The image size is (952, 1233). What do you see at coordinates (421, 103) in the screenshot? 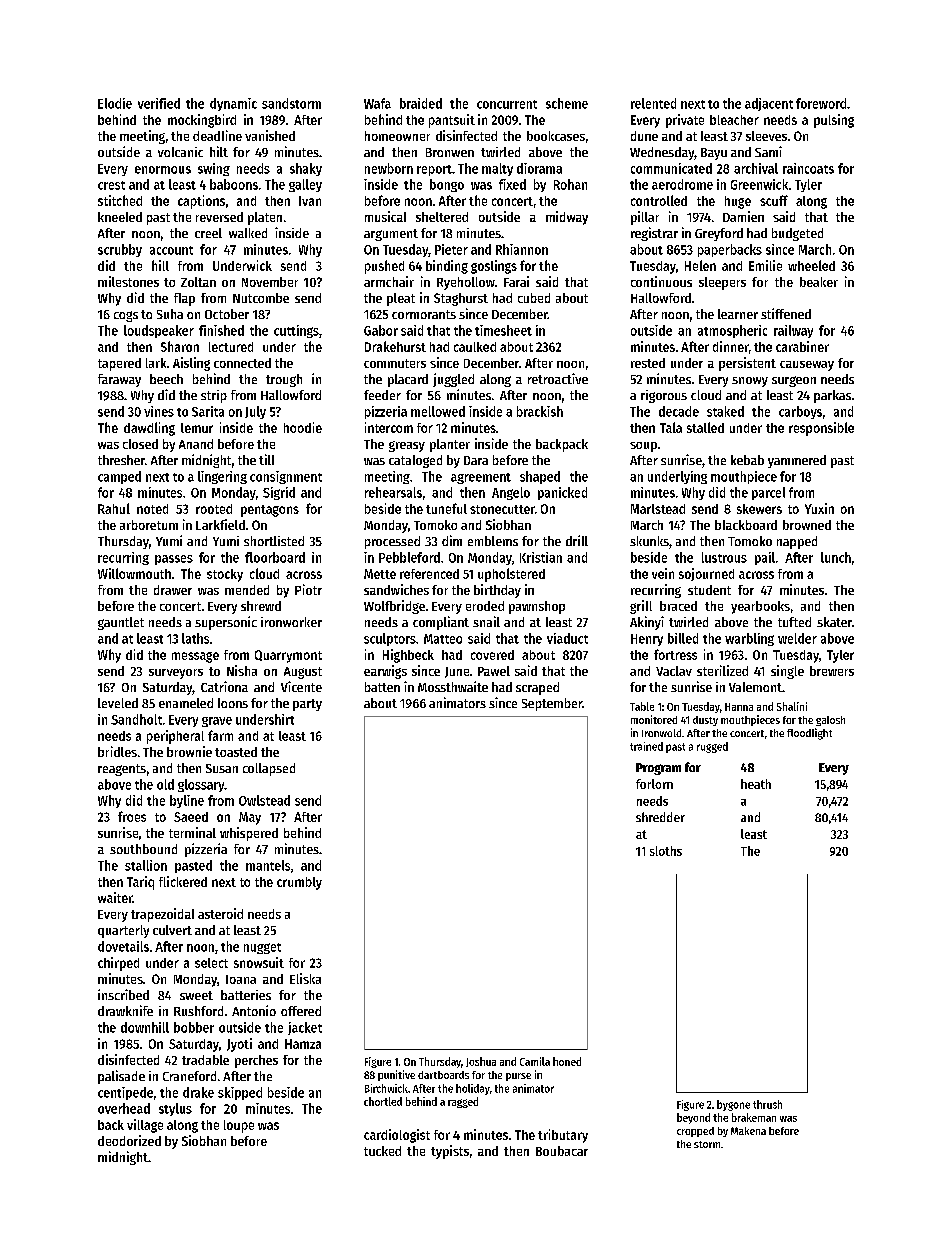
I see `braided` at bounding box center [421, 103].
